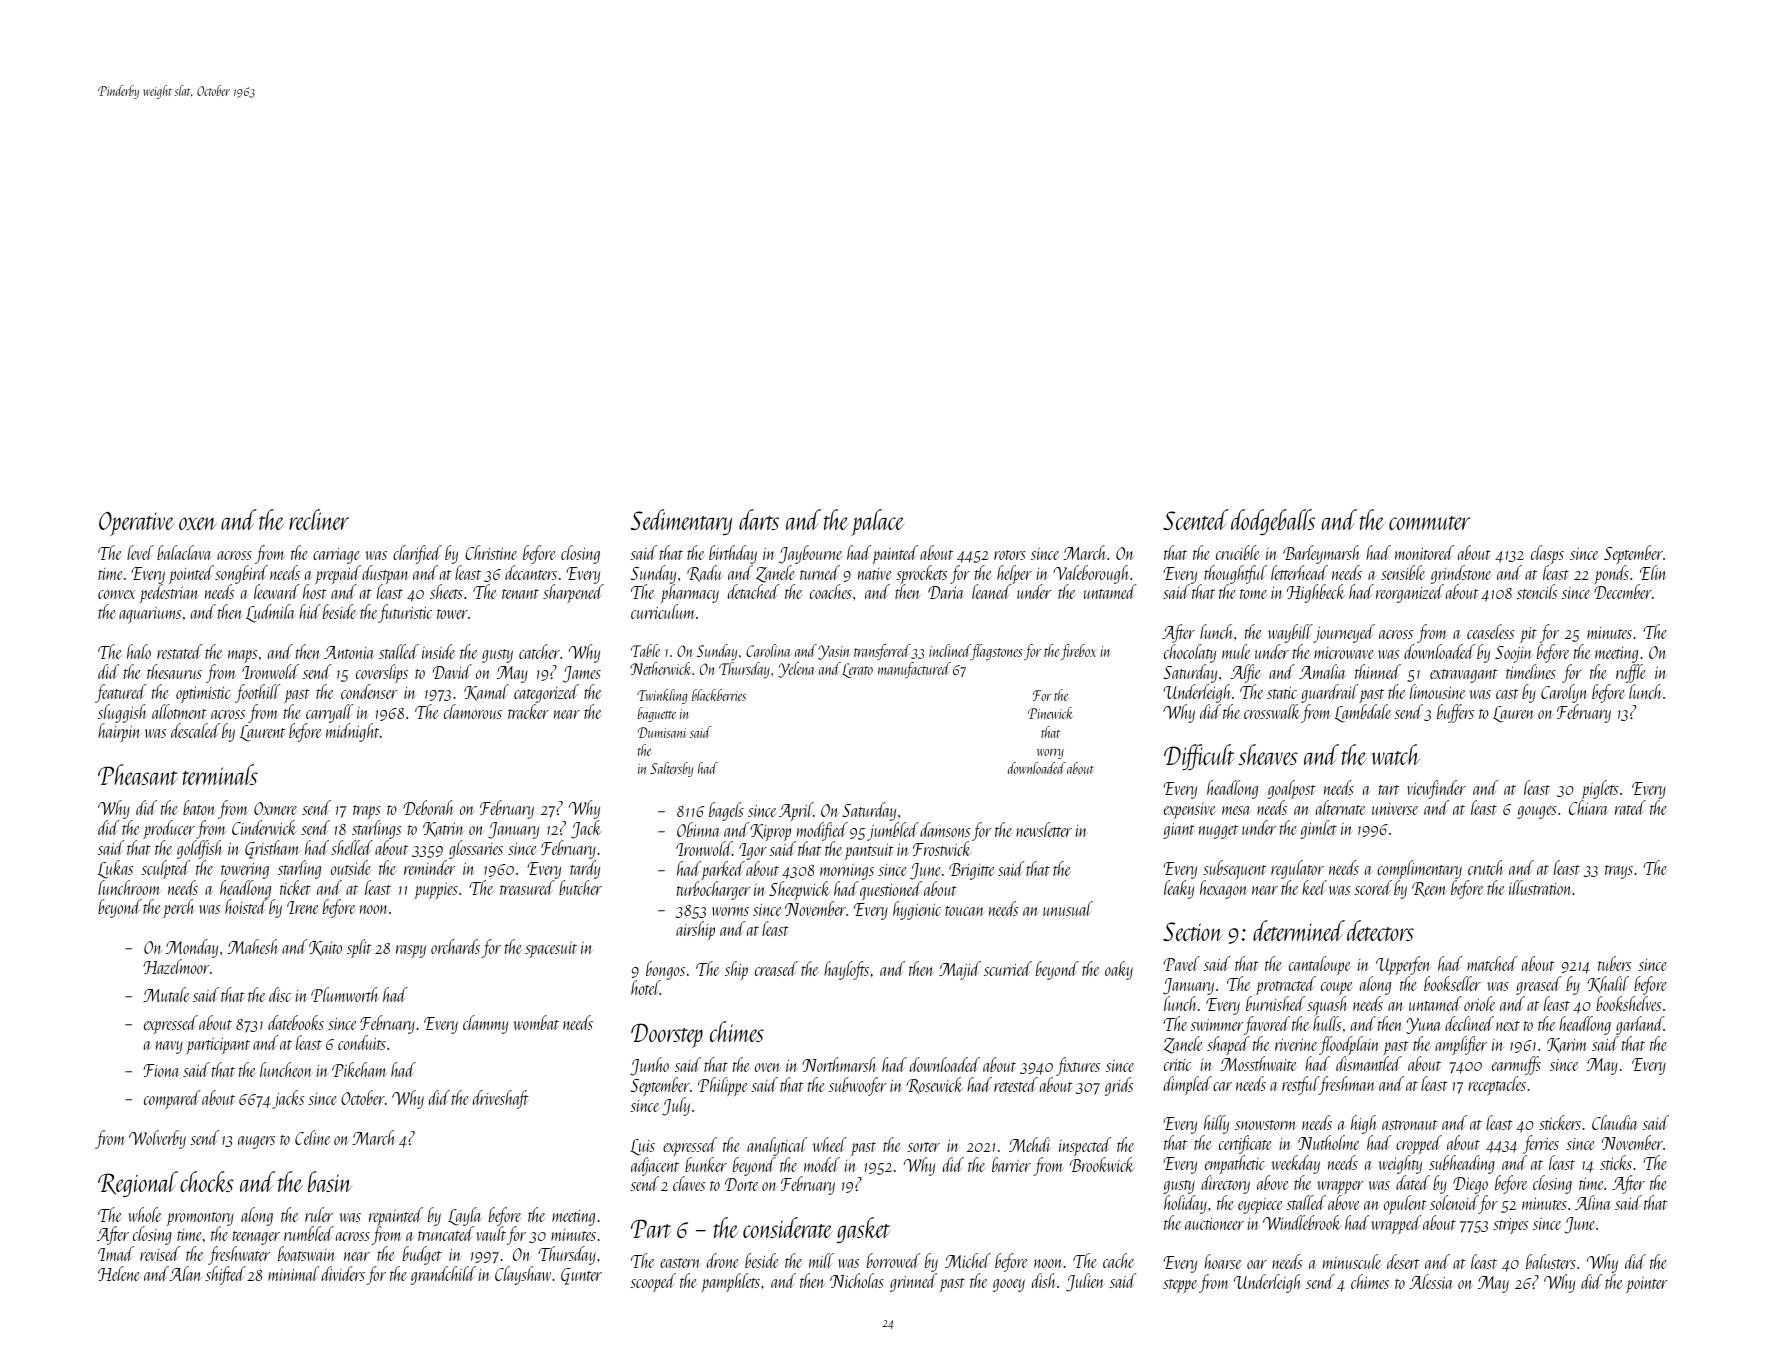 This screenshot has height=1364, width=1765. Describe the element at coordinates (1196, 519) in the screenshot. I see `Scented` at that location.
